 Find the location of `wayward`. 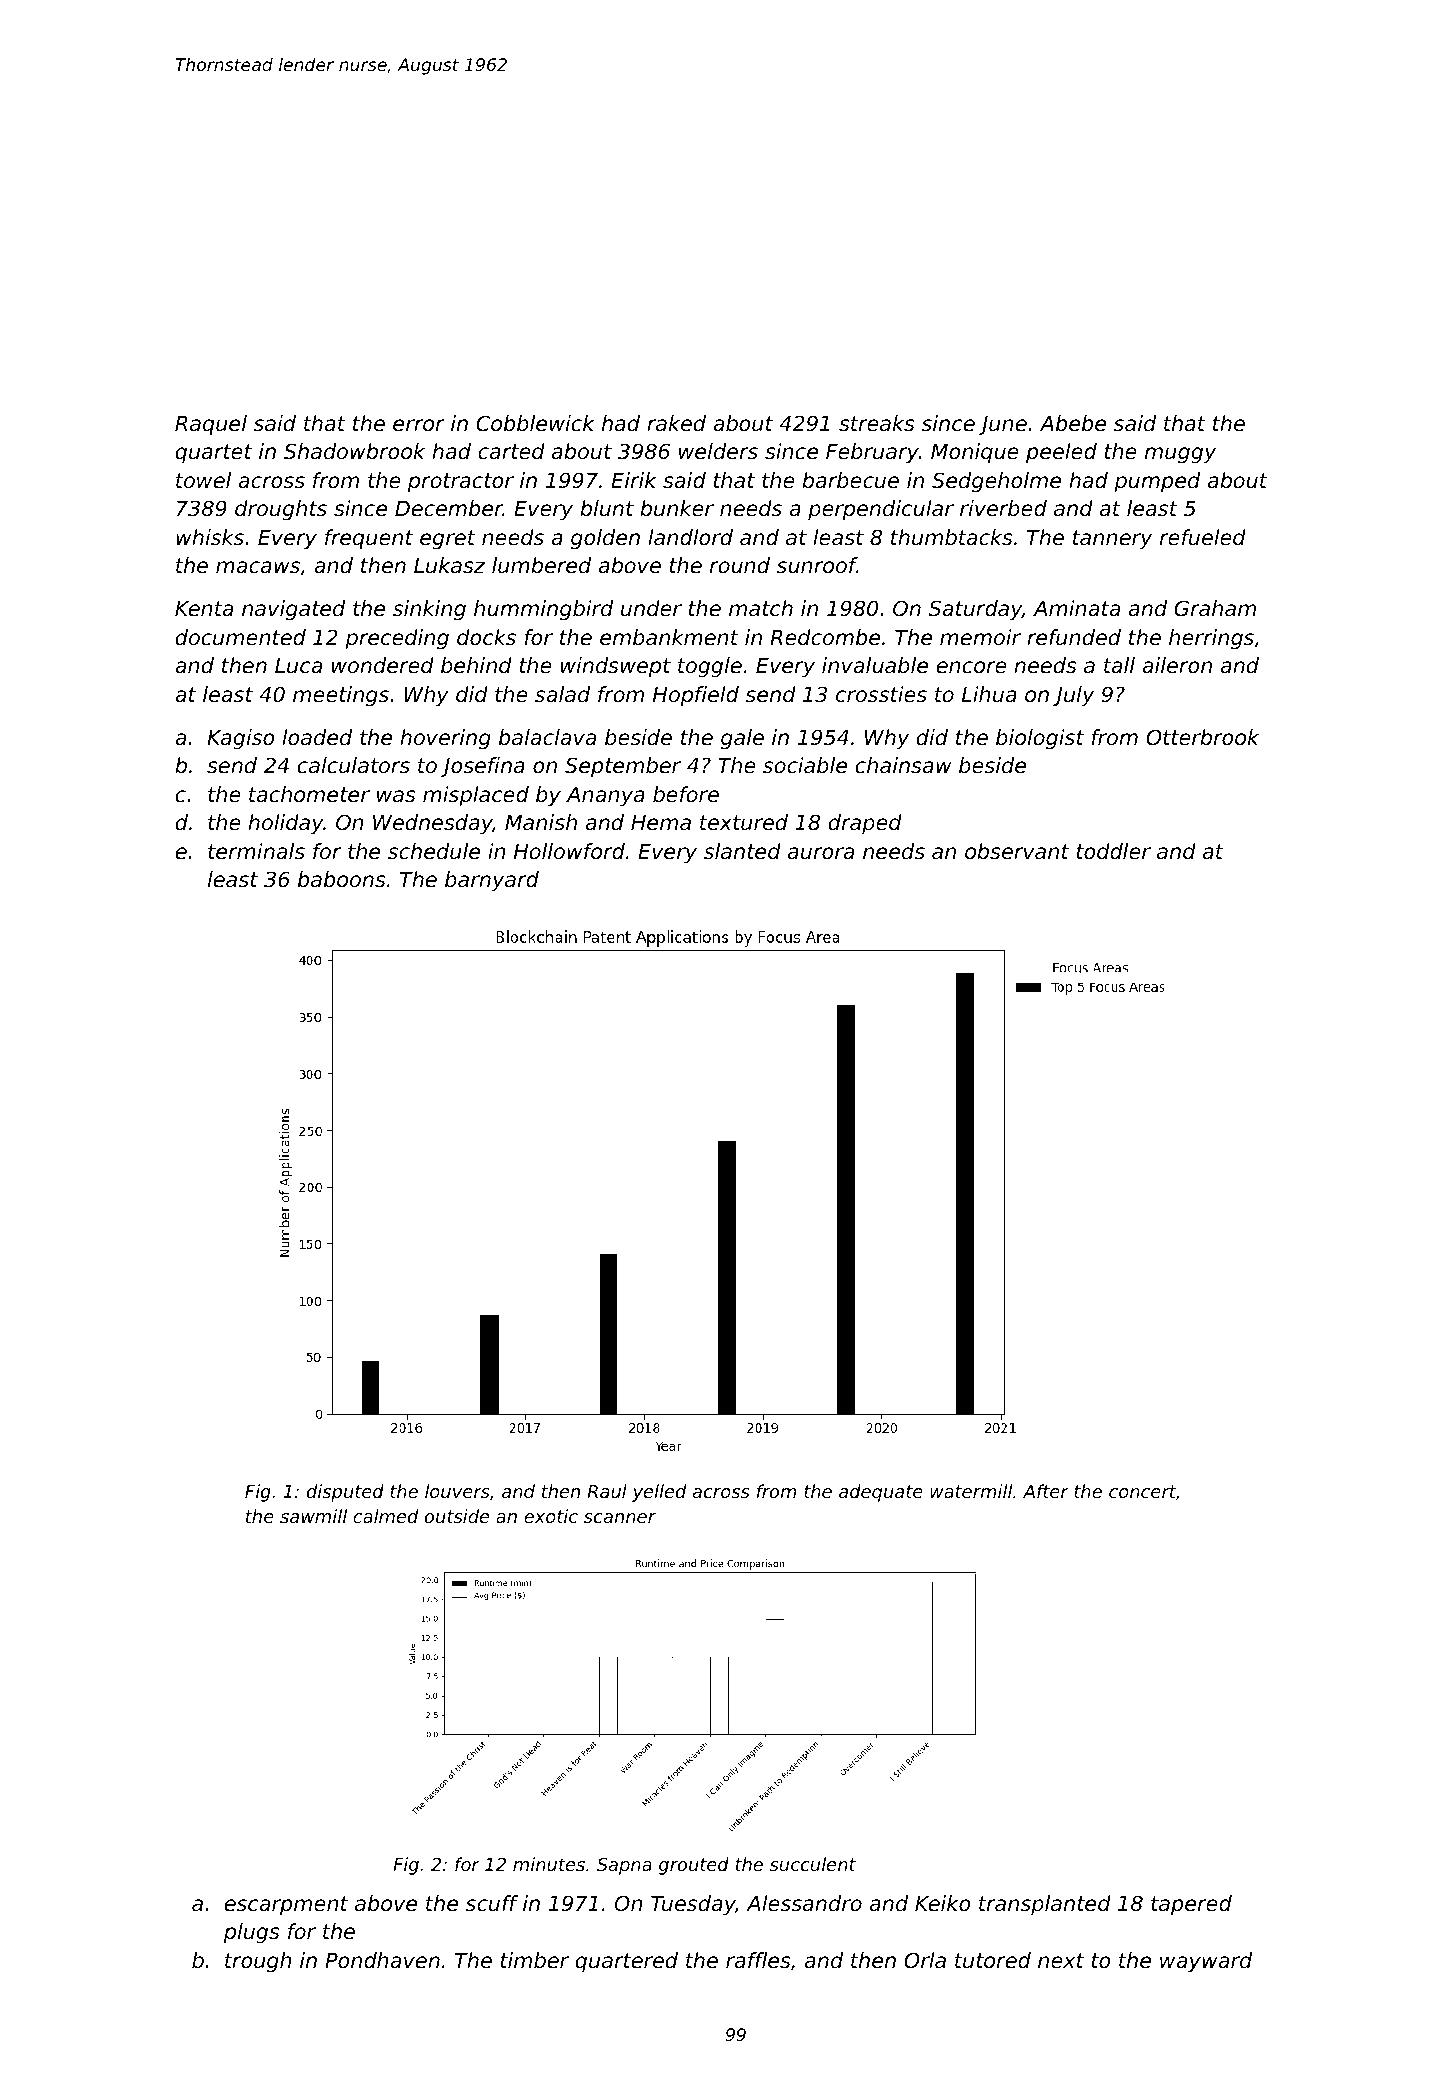

wayward is located at coordinates (1206, 1962).
